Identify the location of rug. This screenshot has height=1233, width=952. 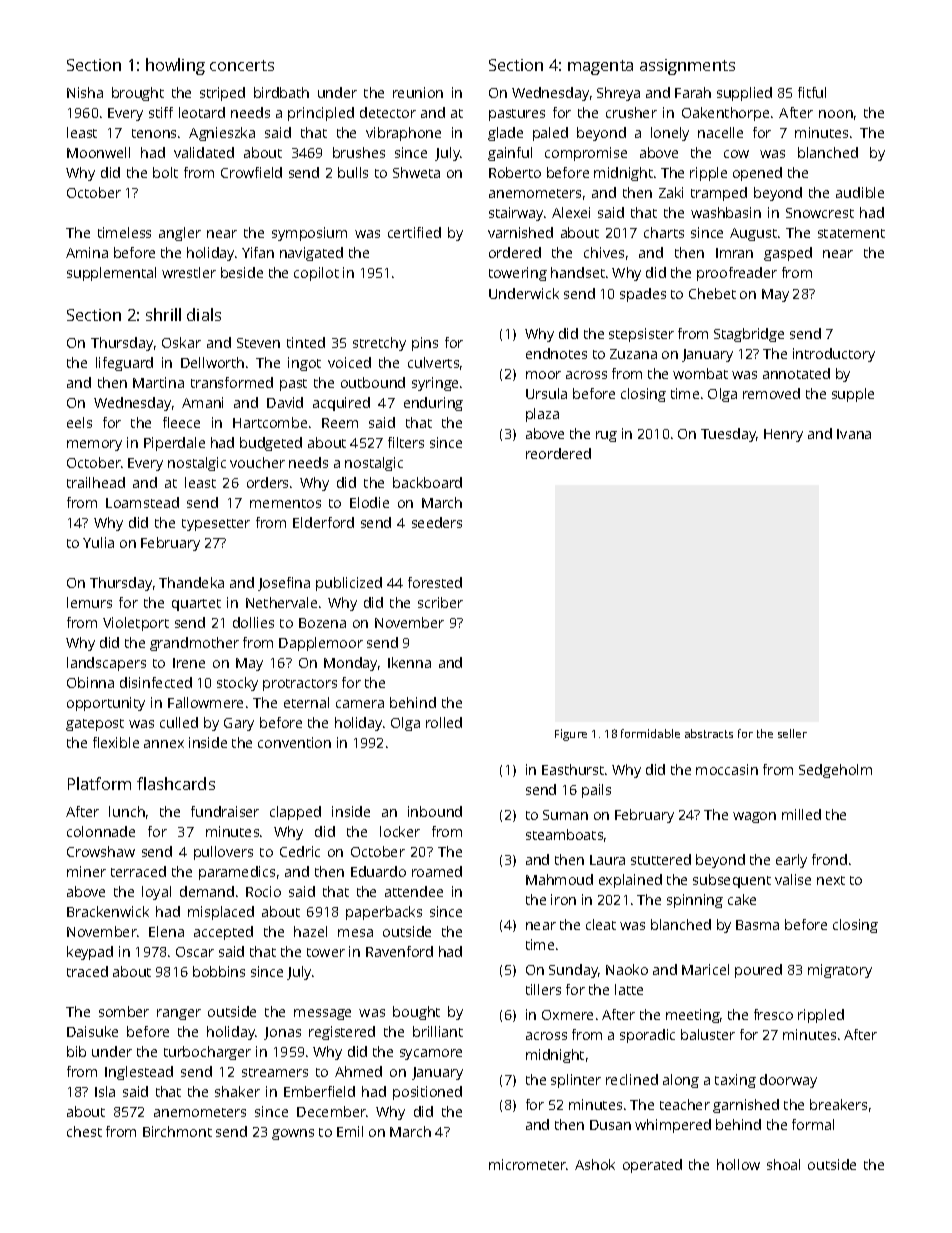
(606, 436).
